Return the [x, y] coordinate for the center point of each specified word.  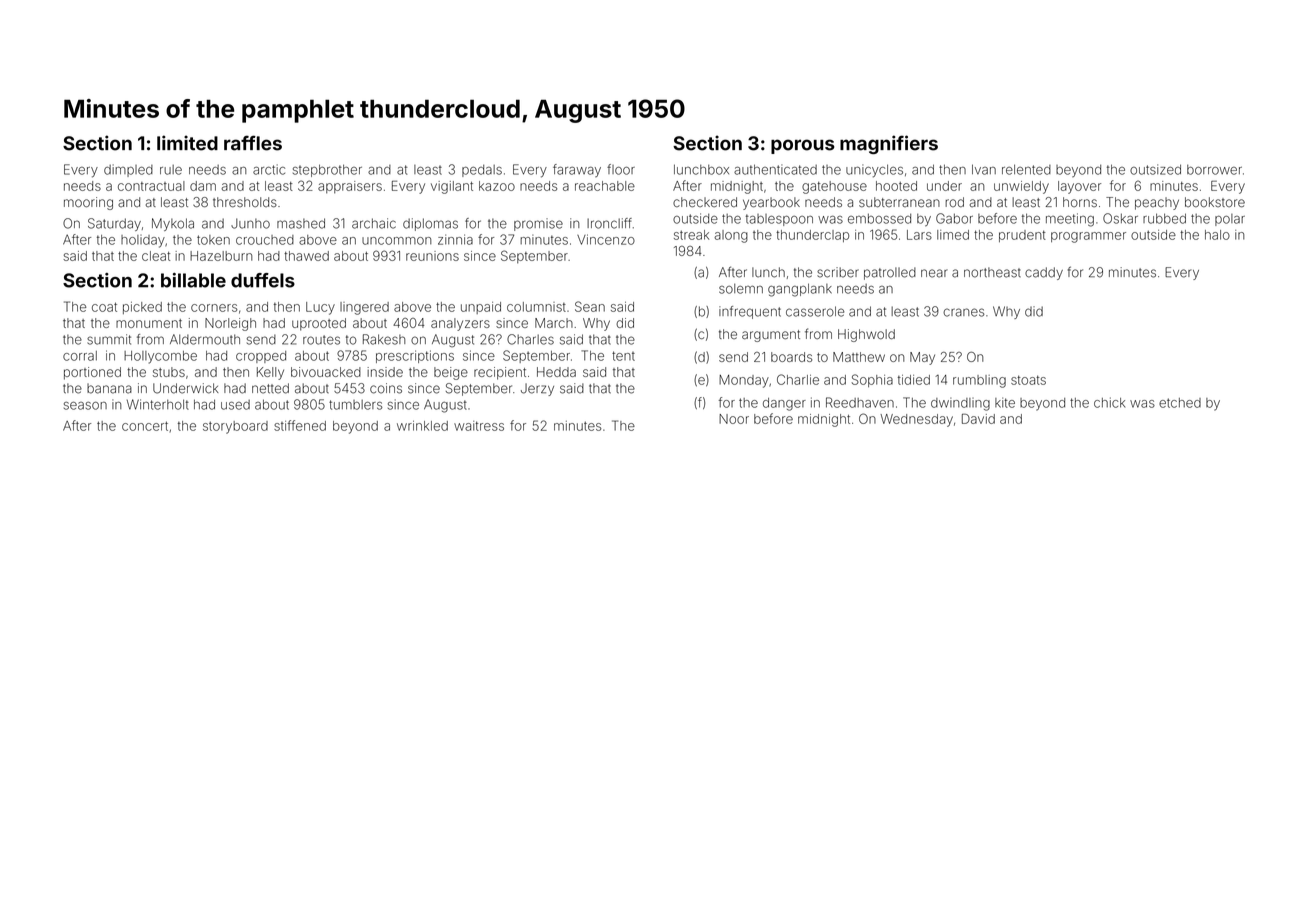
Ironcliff [609, 223]
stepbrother [327, 170]
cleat [156, 256]
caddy [1044, 273]
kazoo [497, 186]
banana [109, 388]
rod [954, 202]
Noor [734, 419]
